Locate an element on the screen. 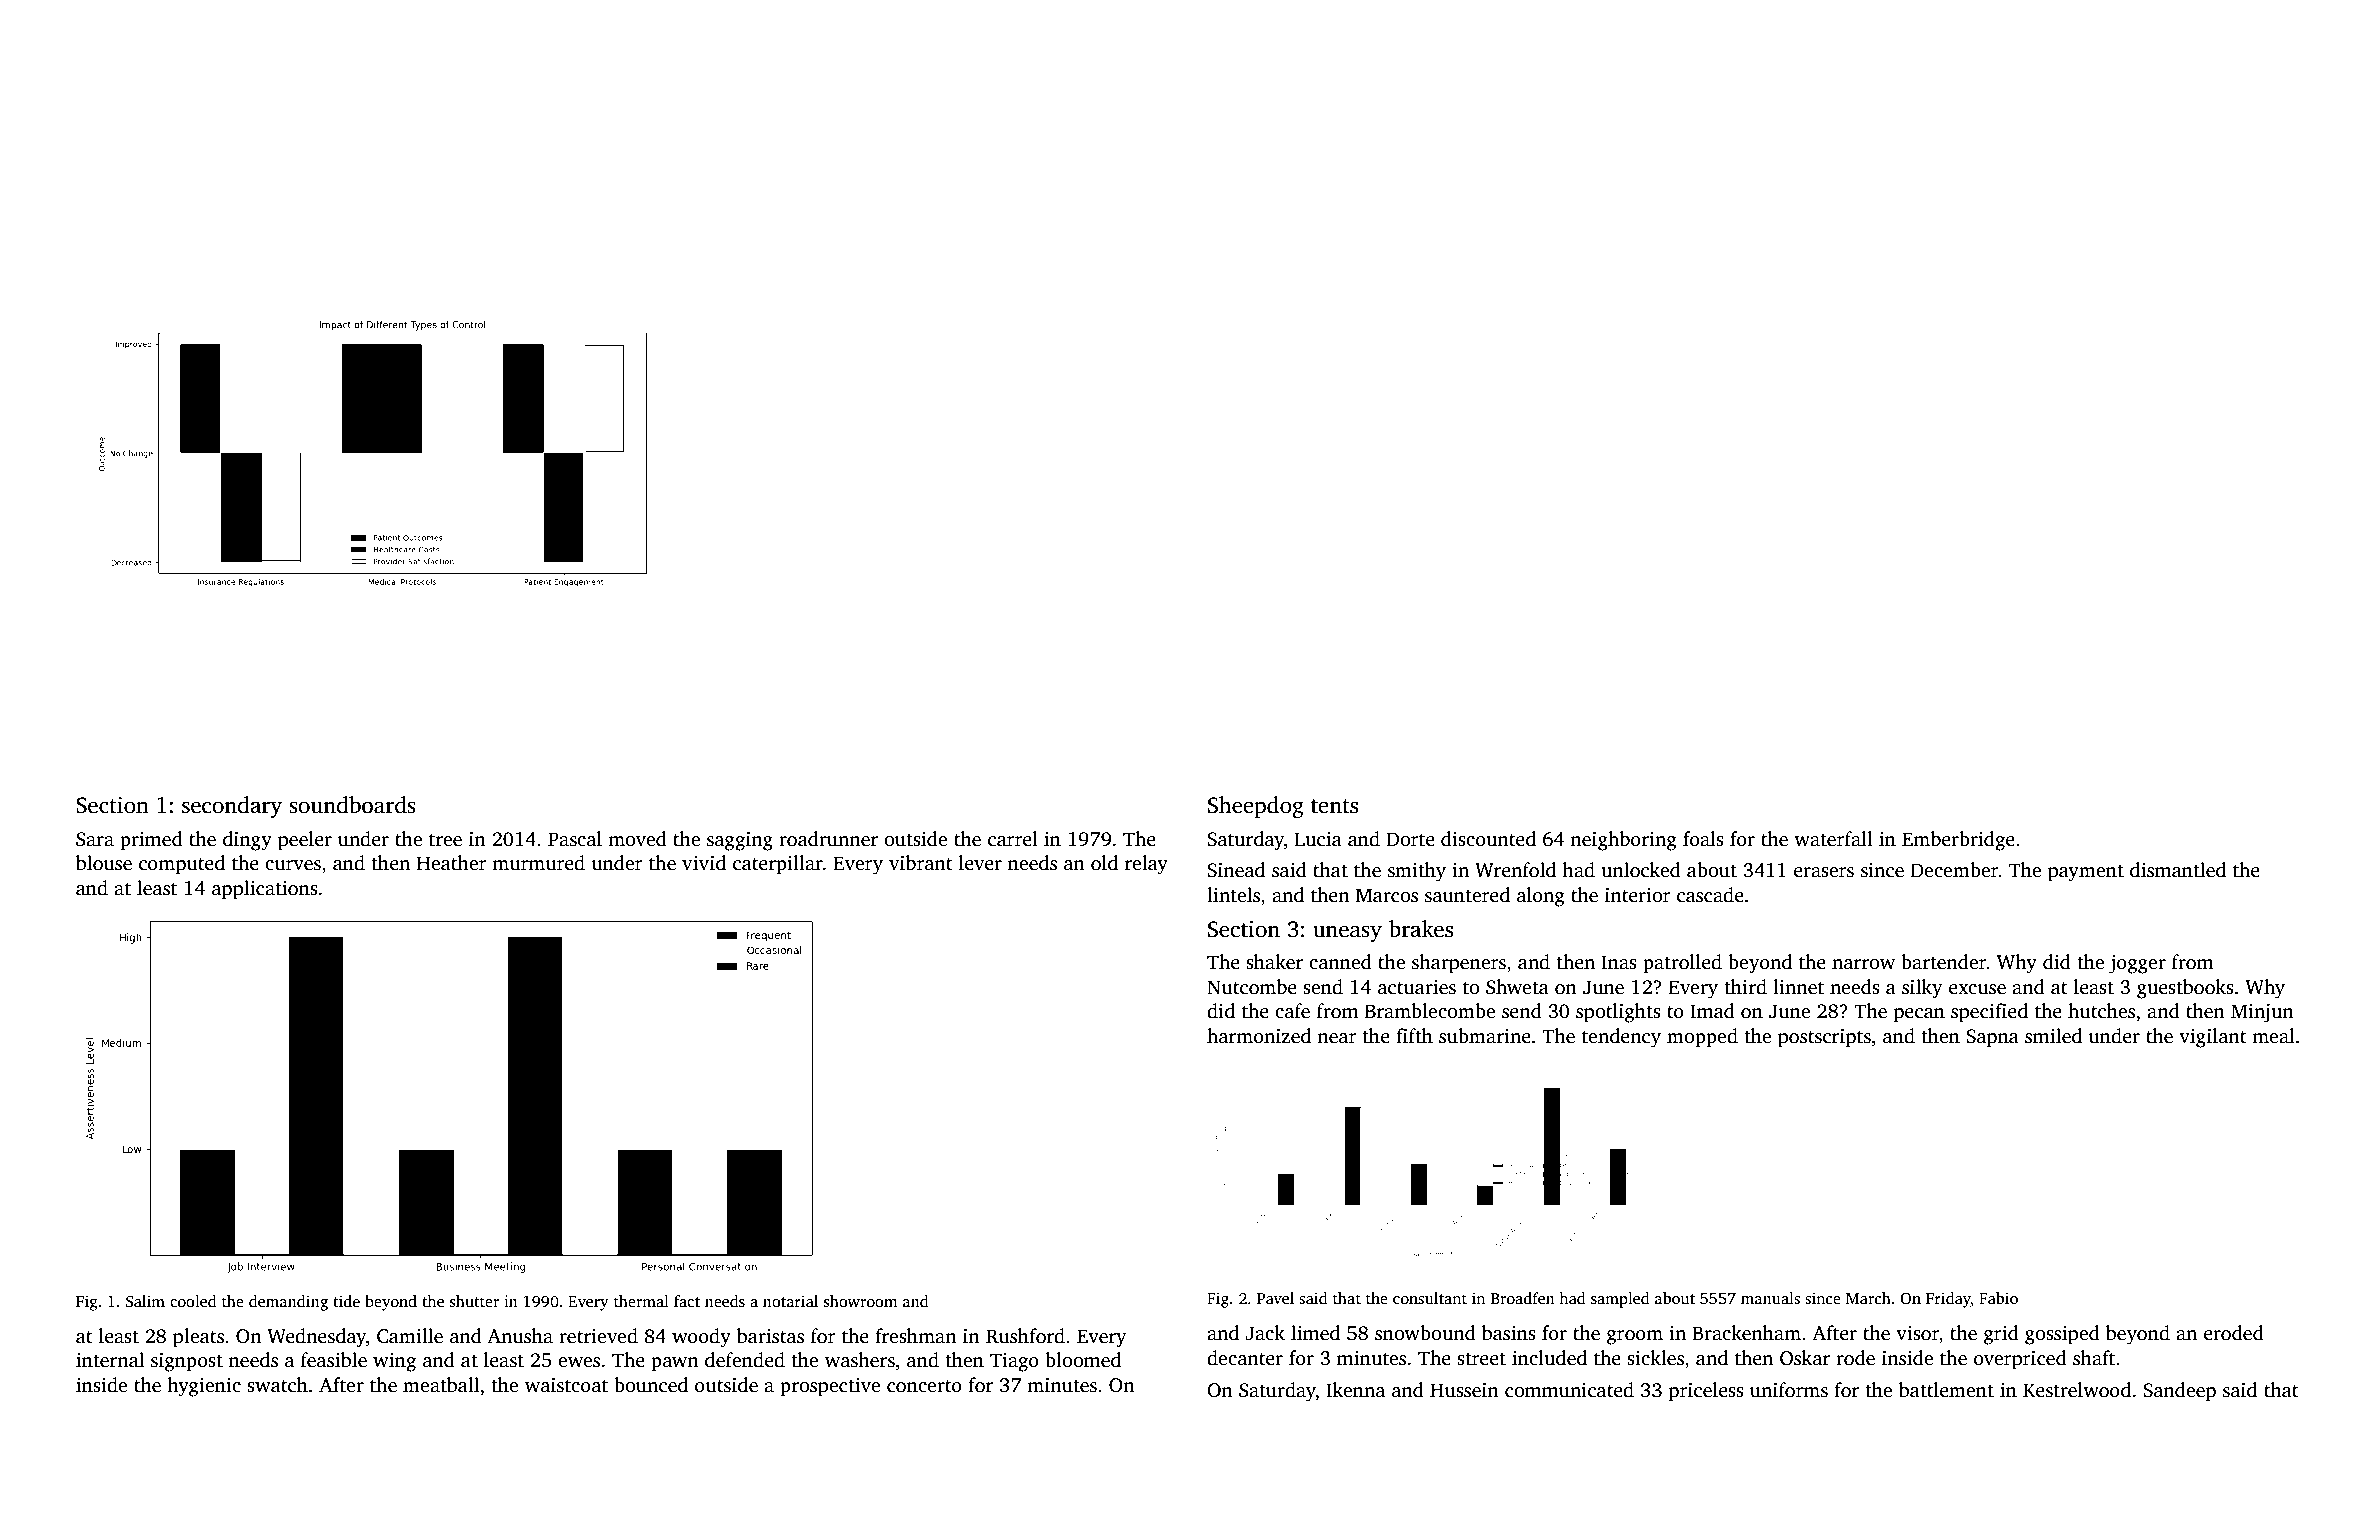  hygienic is located at coordinates (204, 1387).
